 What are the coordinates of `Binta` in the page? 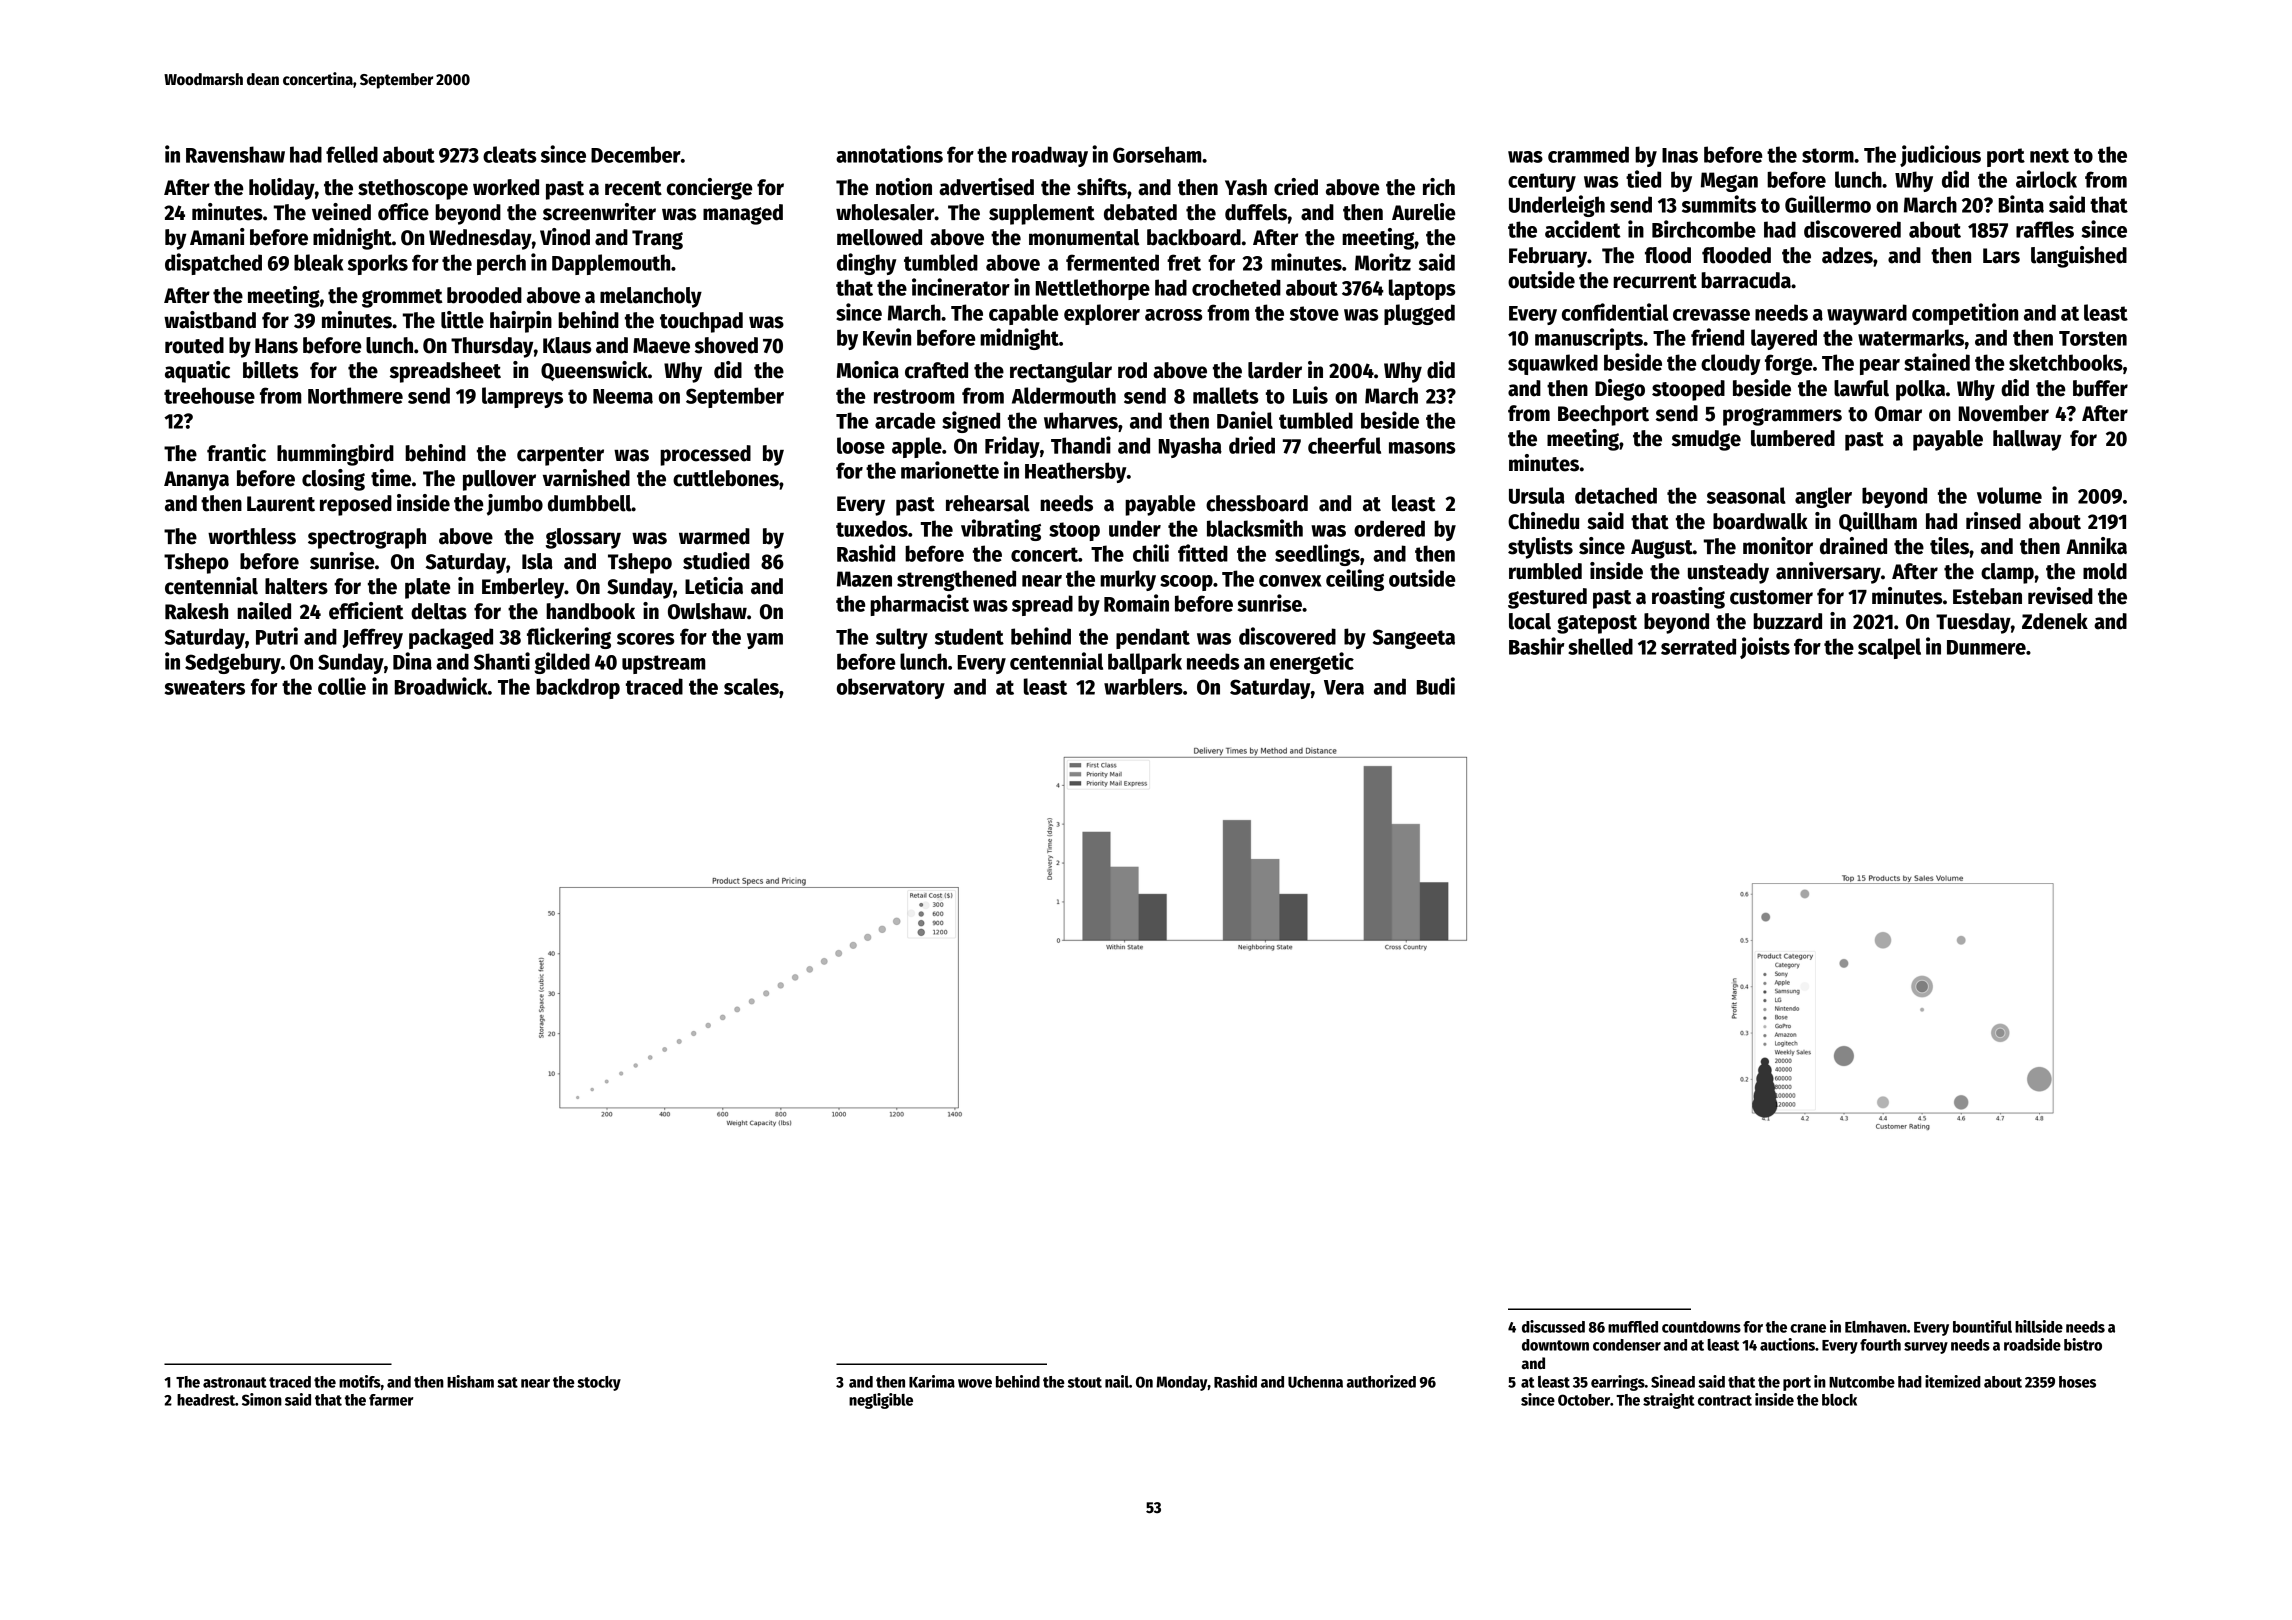 It's located at (2021, 204).
